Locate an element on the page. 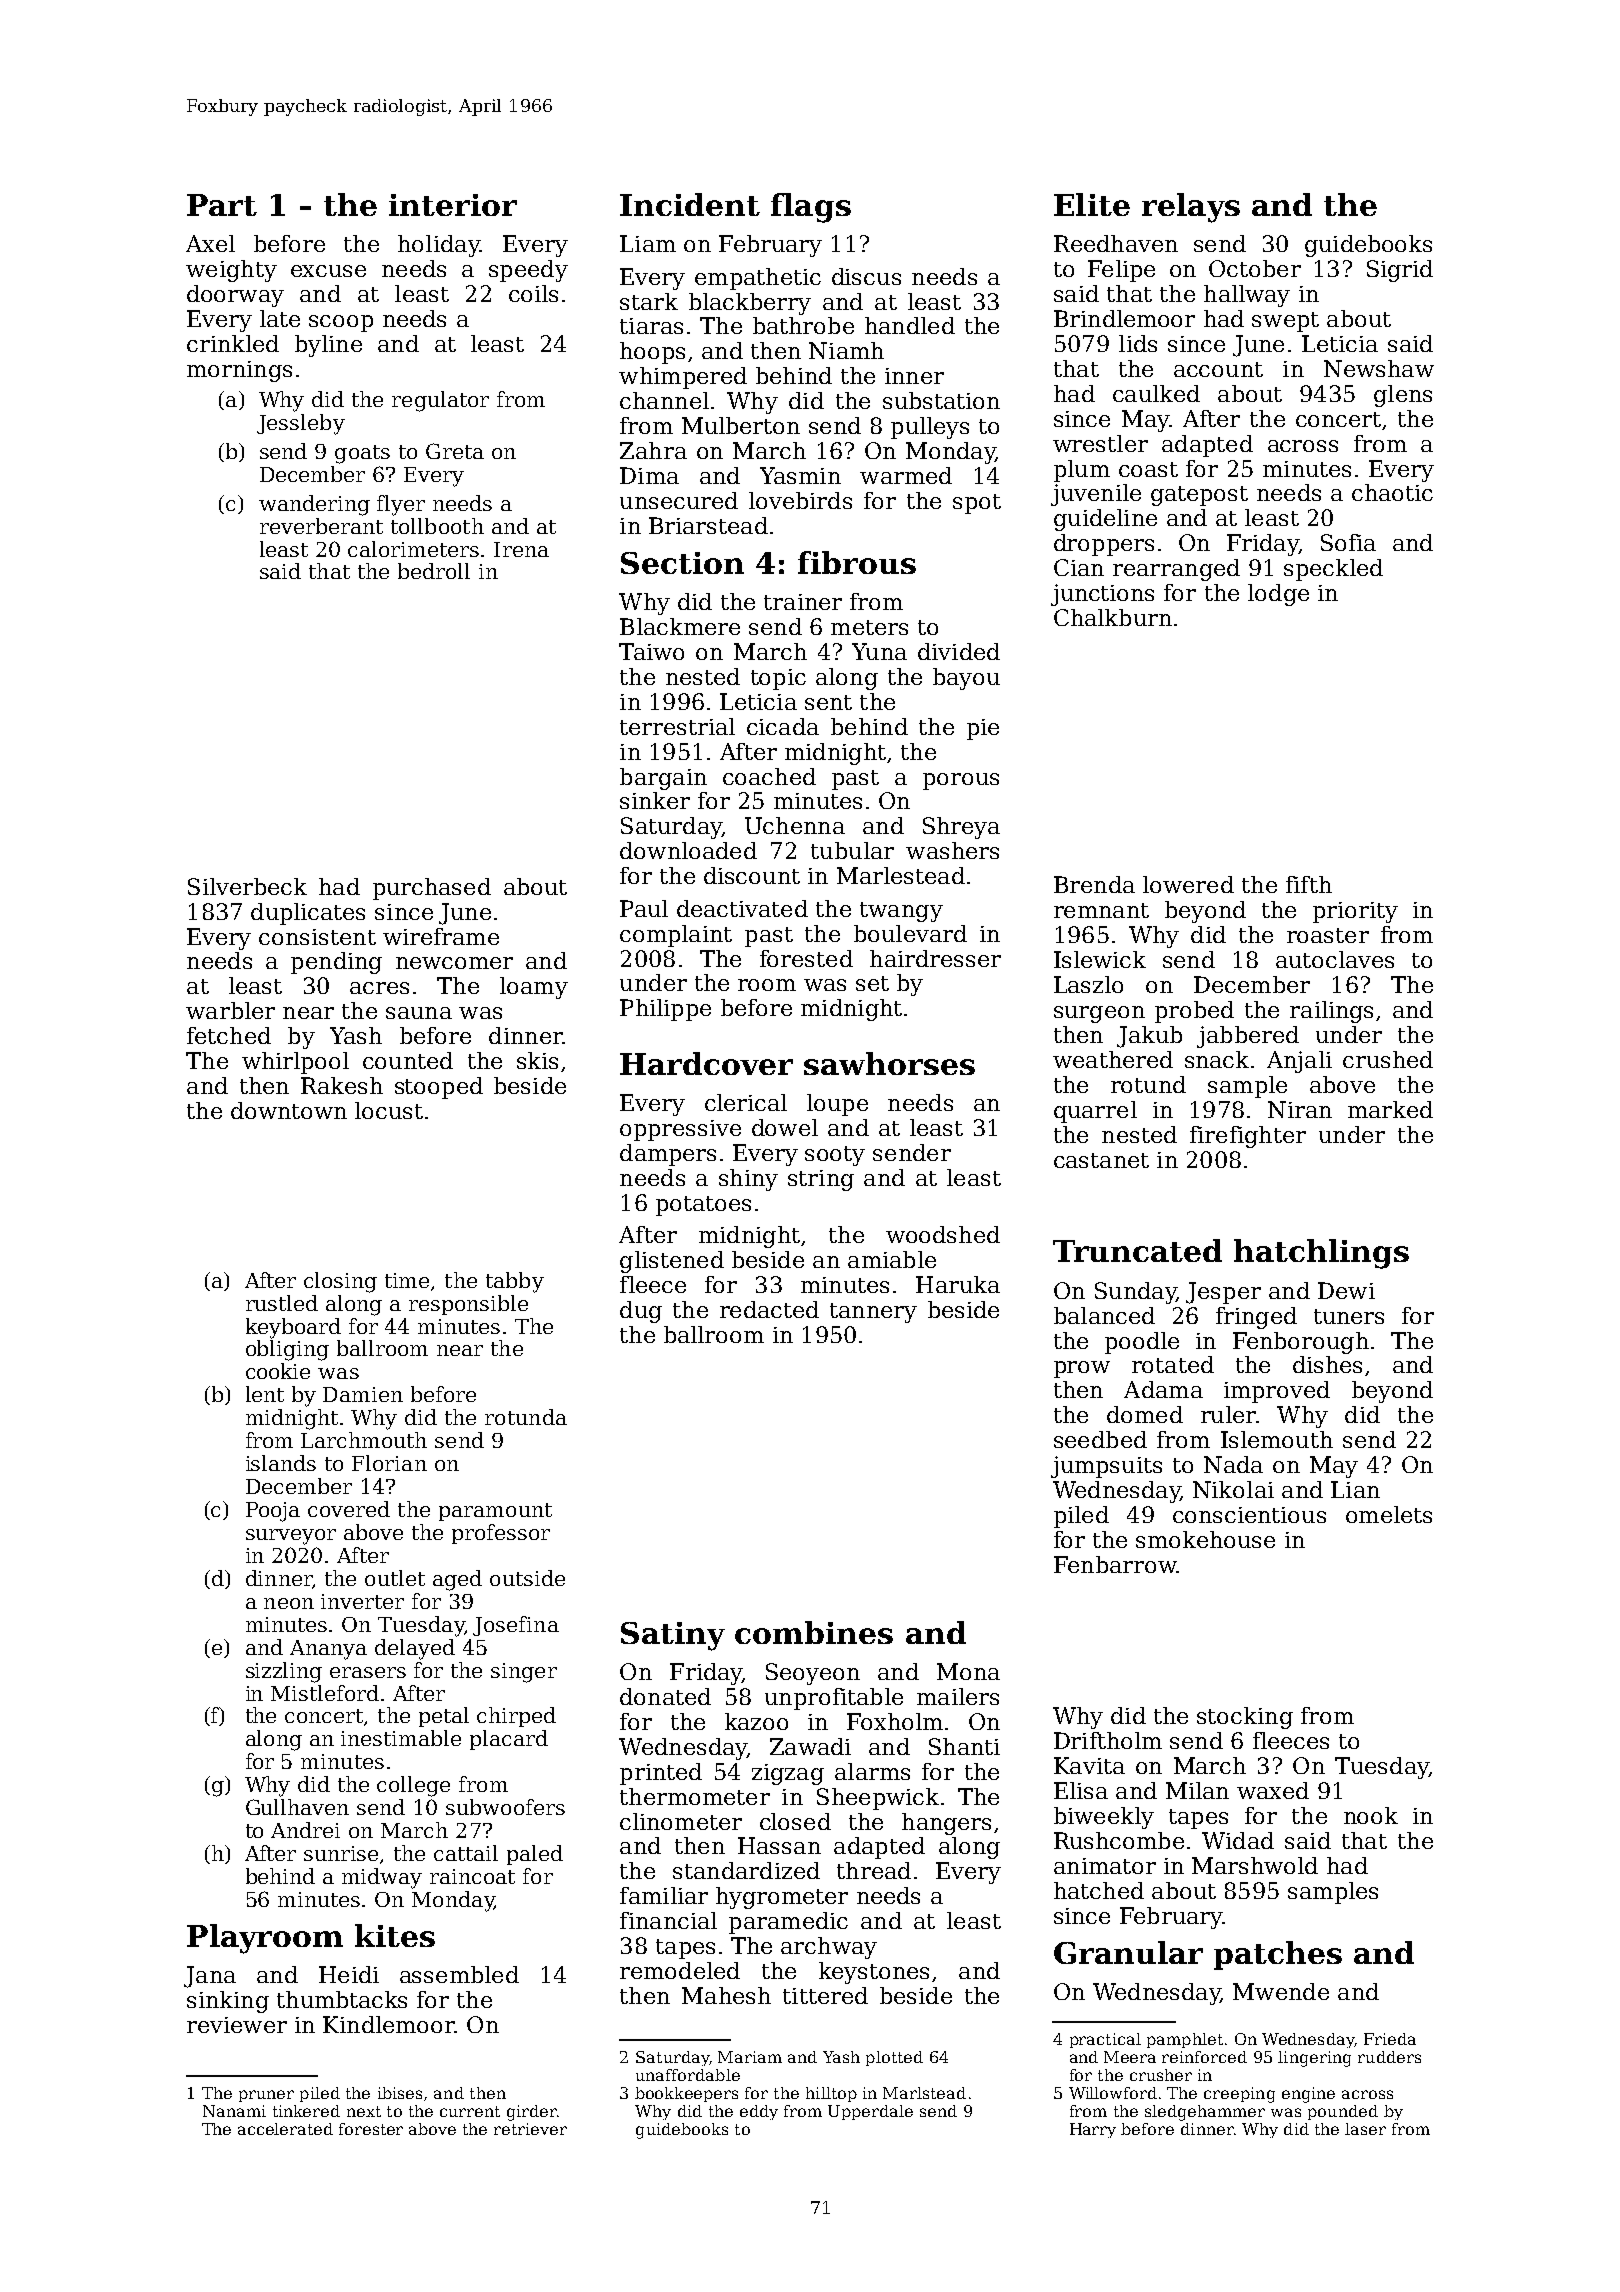 The height and width of the document is (2292, 1620). Part is located at coordinates (222, 205).
